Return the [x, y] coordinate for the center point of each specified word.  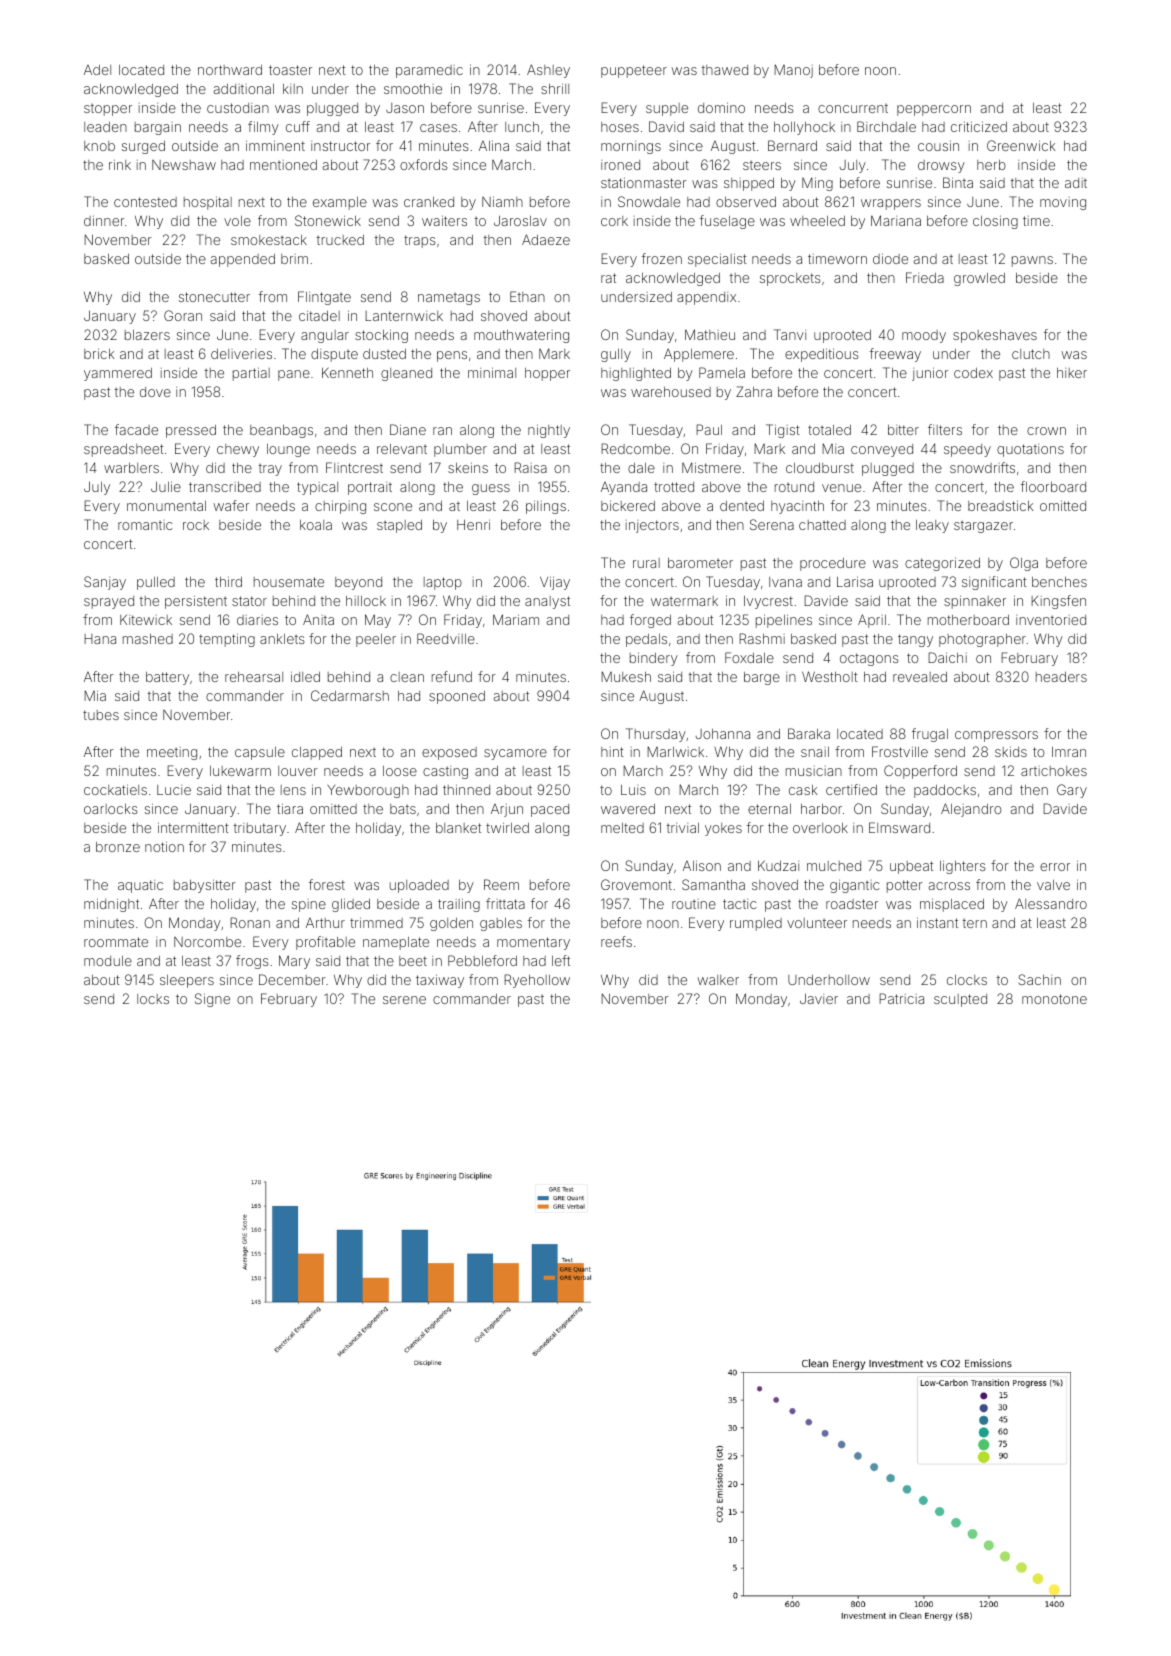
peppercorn [934, 110]
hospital [208, 203]
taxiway [440, 981]
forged [650, 621]
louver [298, 771]
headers [1061, 677]
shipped [749, 184]
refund [452, 676]
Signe [212, 1000]
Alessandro [1051, 903]
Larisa [855, 581]
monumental [166, 506]
